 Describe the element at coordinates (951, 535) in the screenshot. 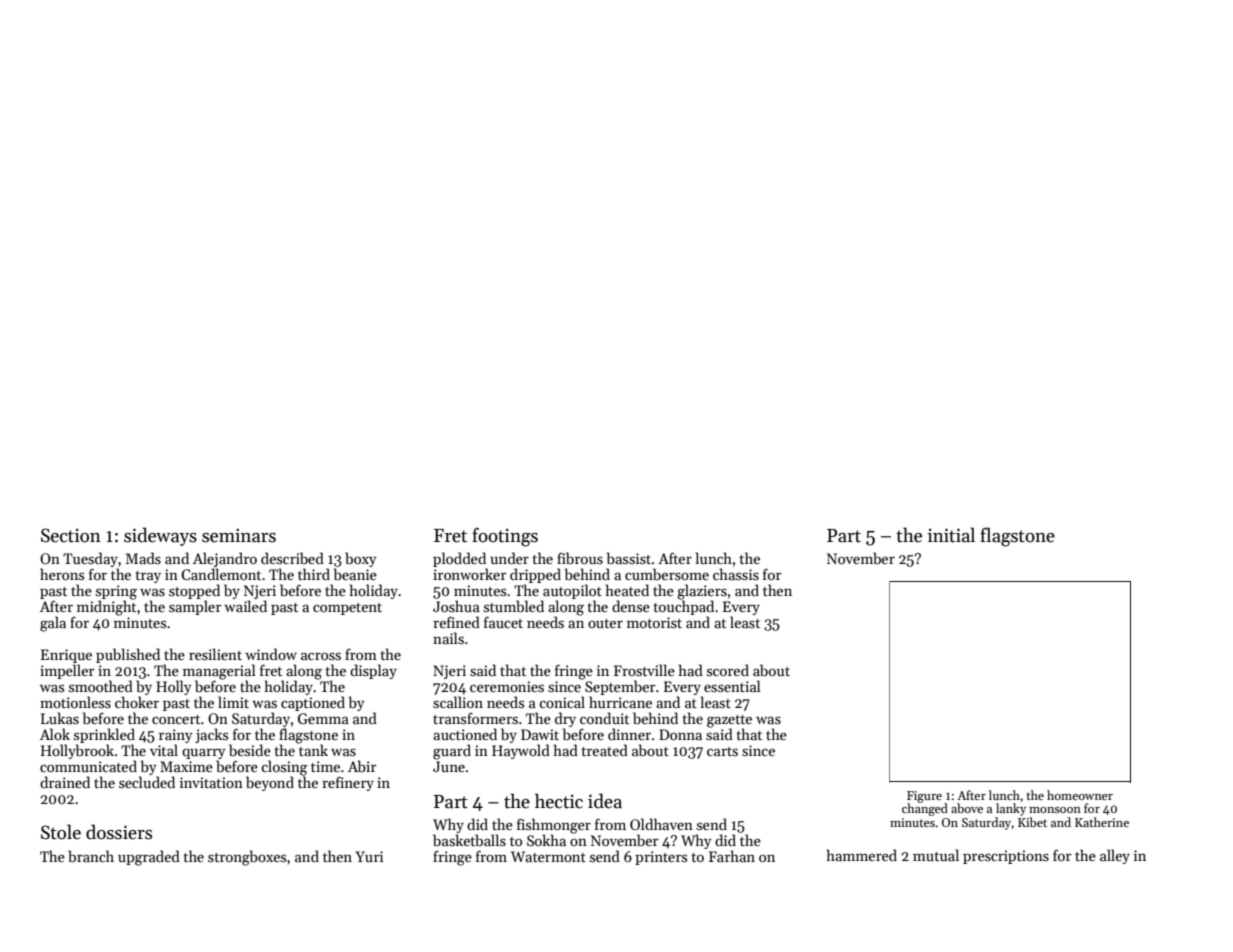

I see `initial` at that location.
